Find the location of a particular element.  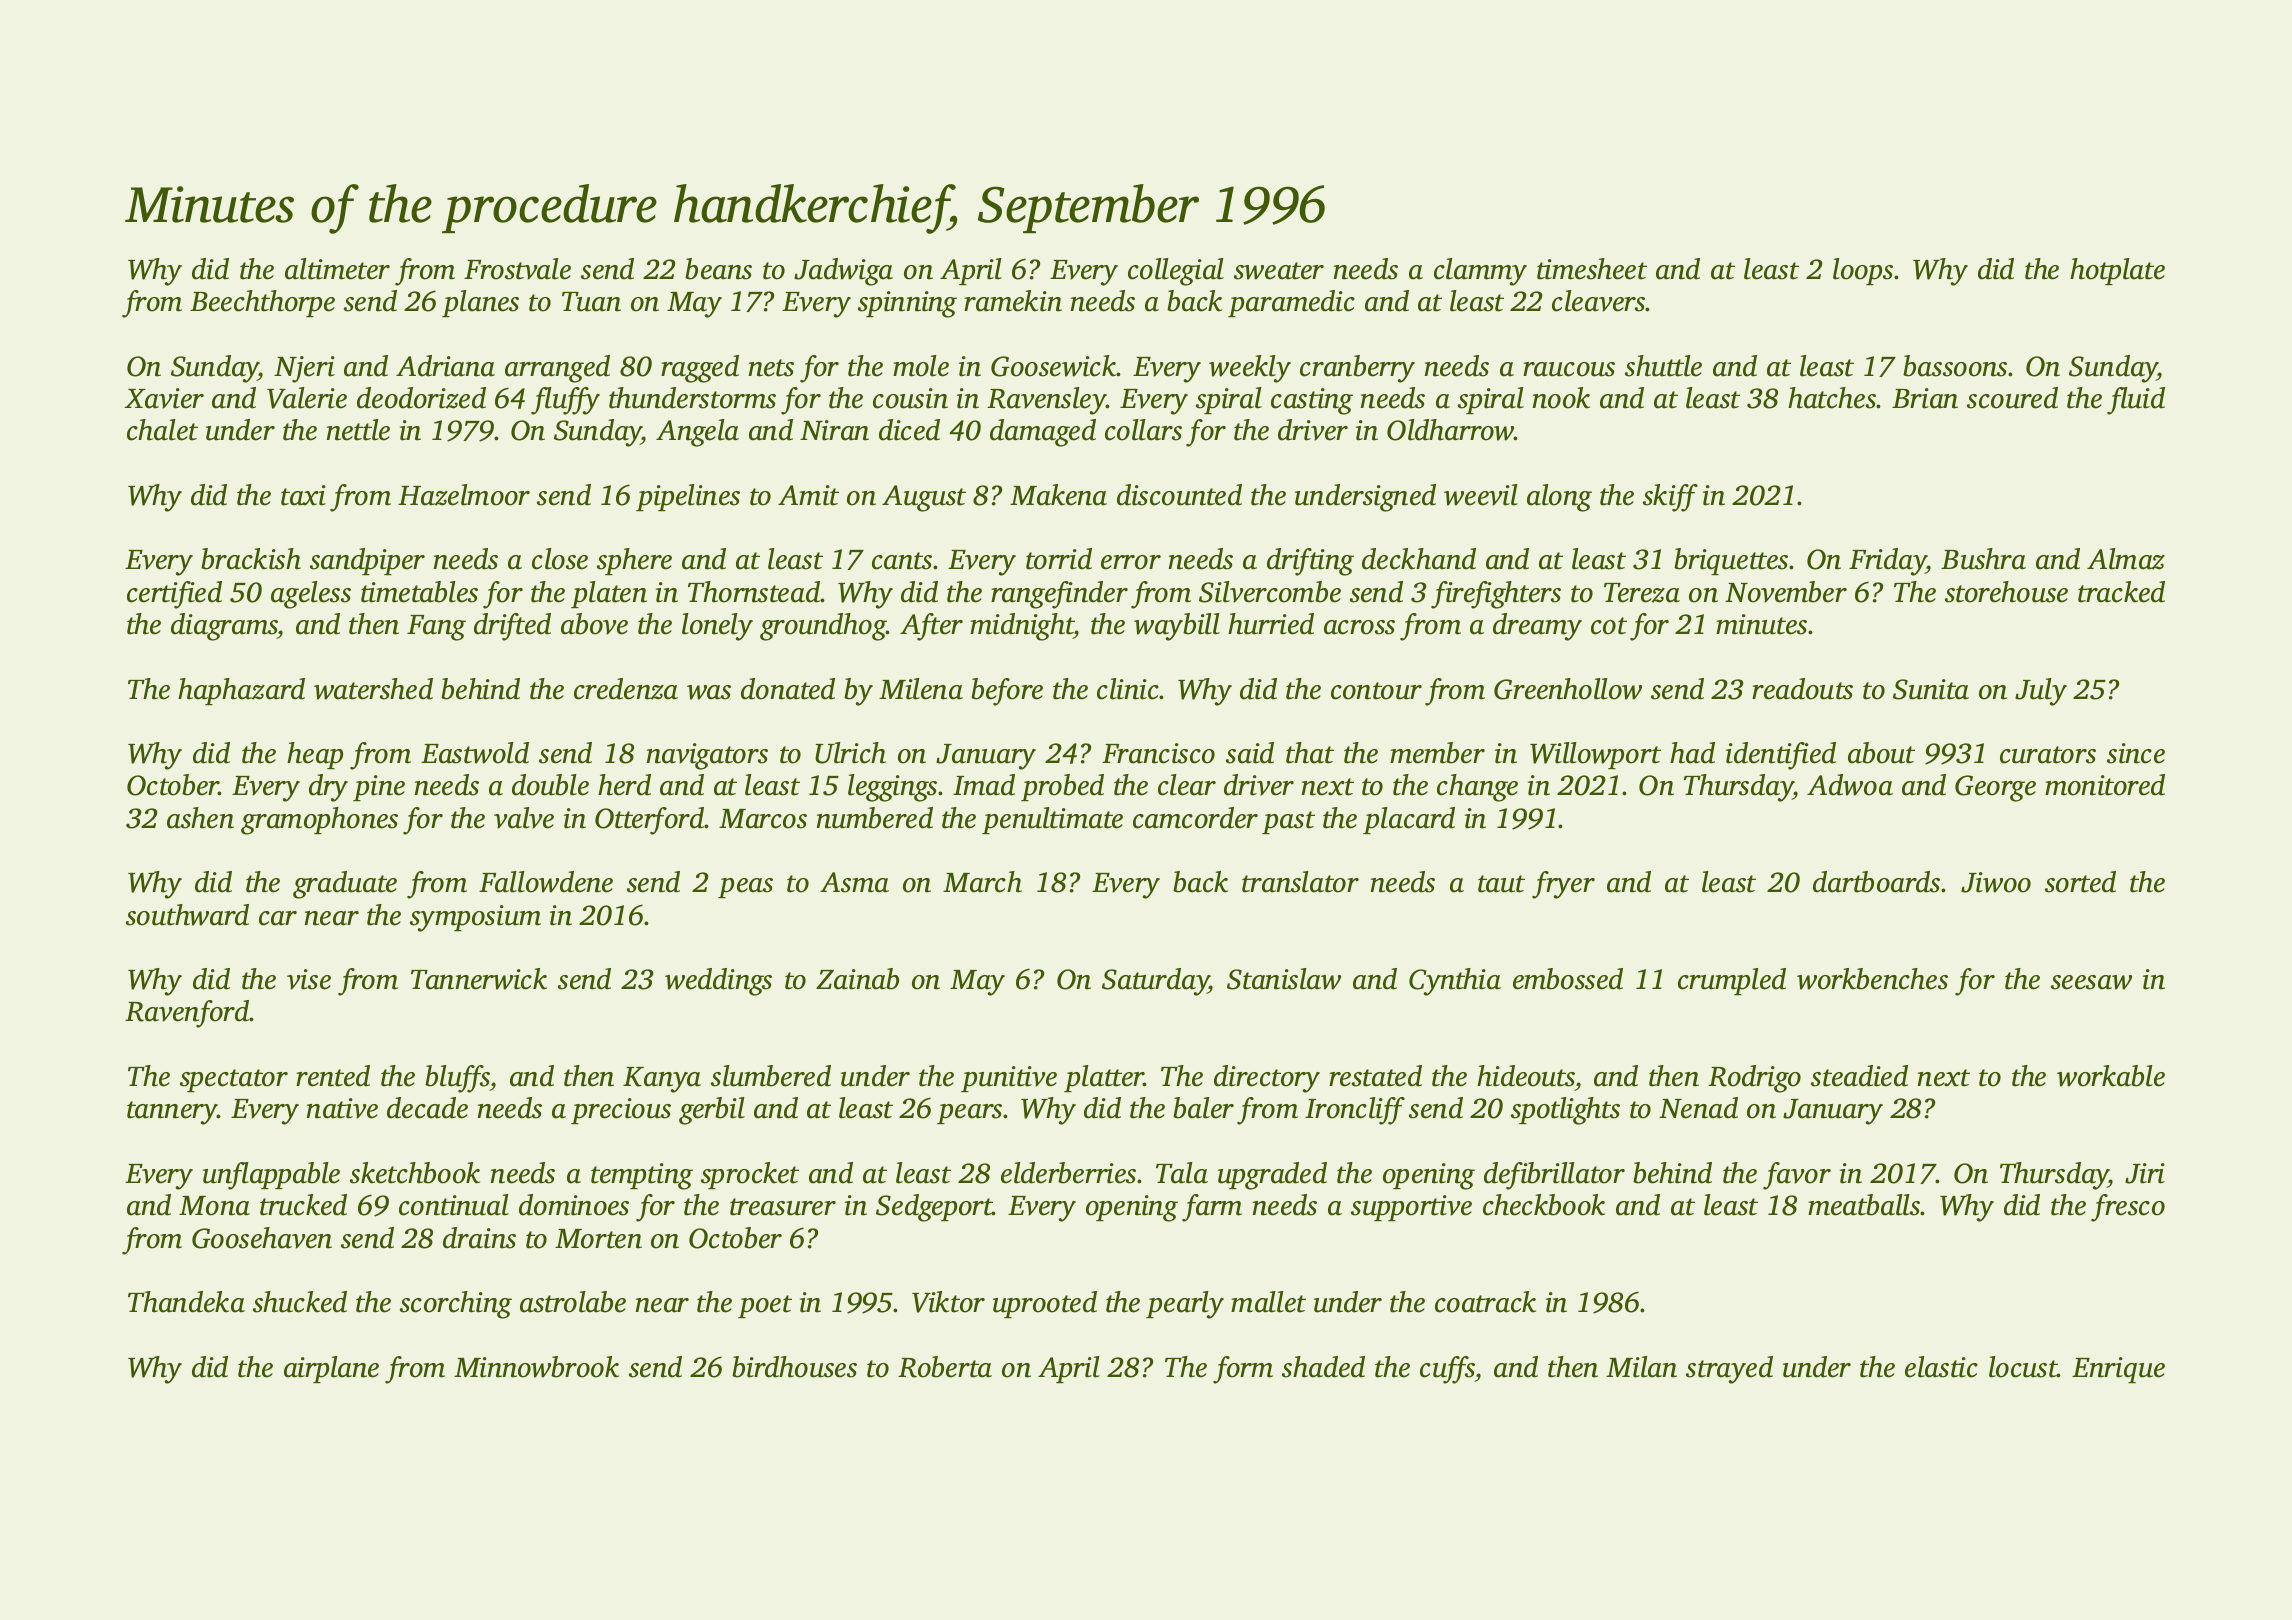

Frostvale is located at coordinates (517, 269).
